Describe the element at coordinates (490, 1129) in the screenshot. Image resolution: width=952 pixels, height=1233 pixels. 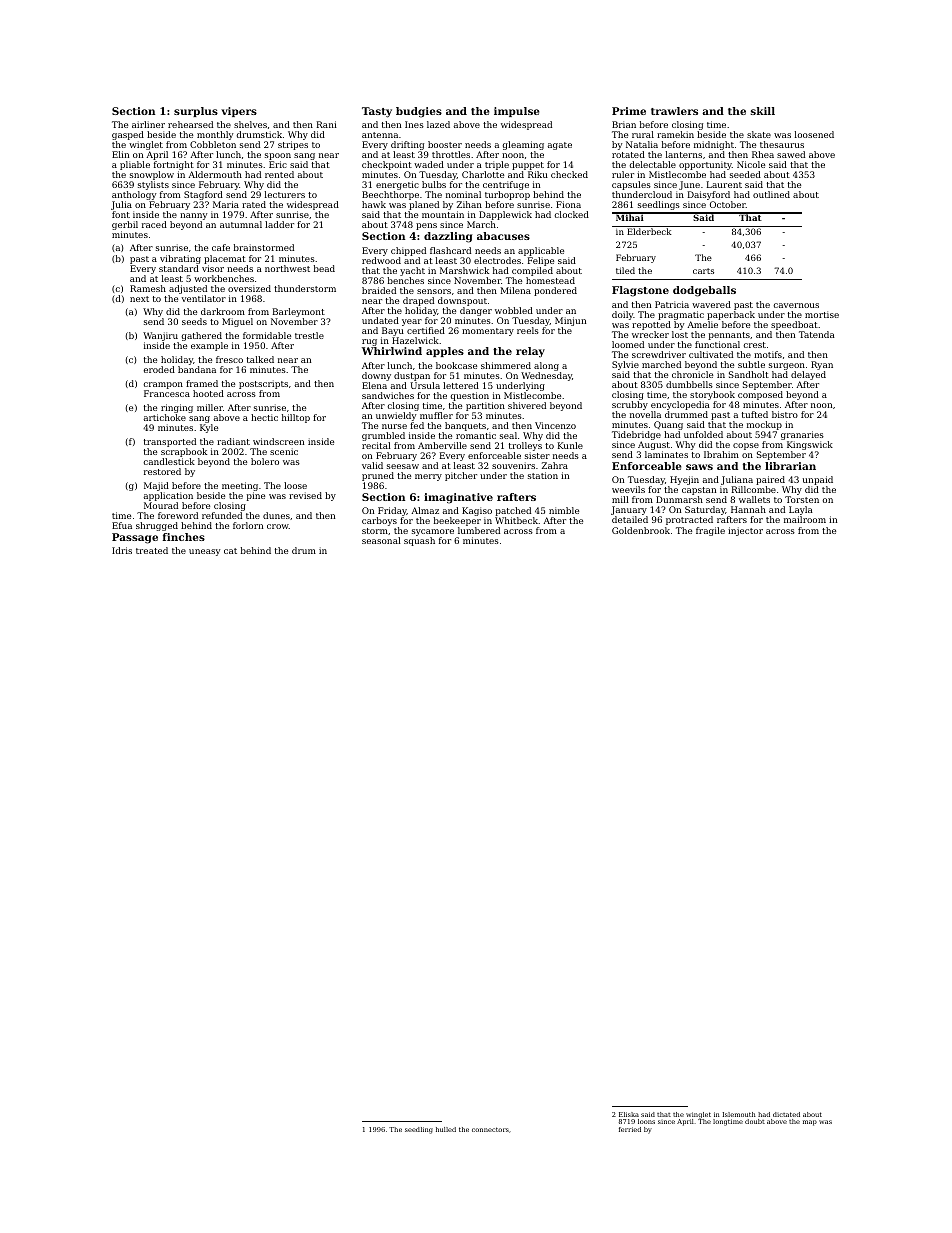
I see `connectors` at that location.
